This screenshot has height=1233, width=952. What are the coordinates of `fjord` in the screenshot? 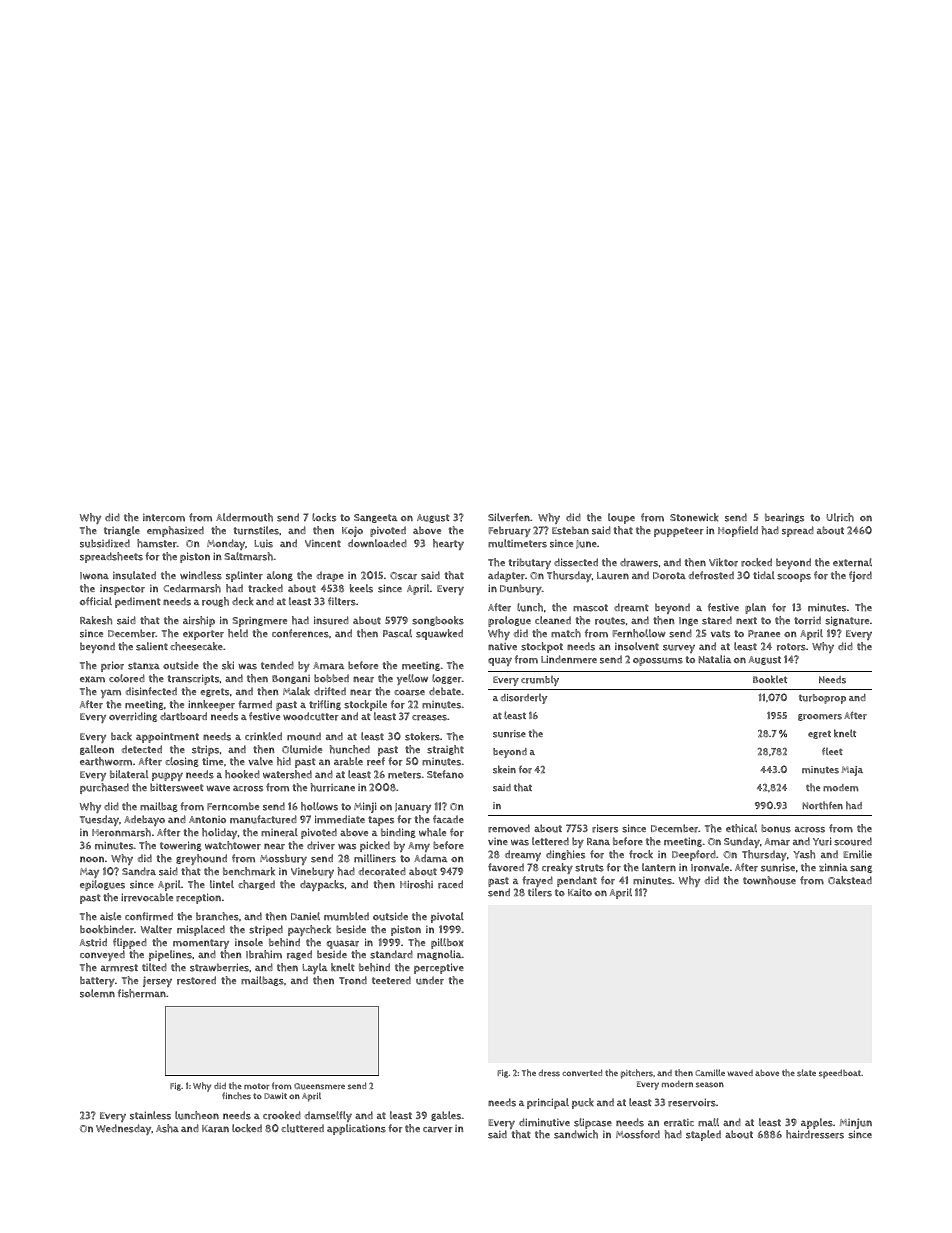 It's located at (860, 576).
